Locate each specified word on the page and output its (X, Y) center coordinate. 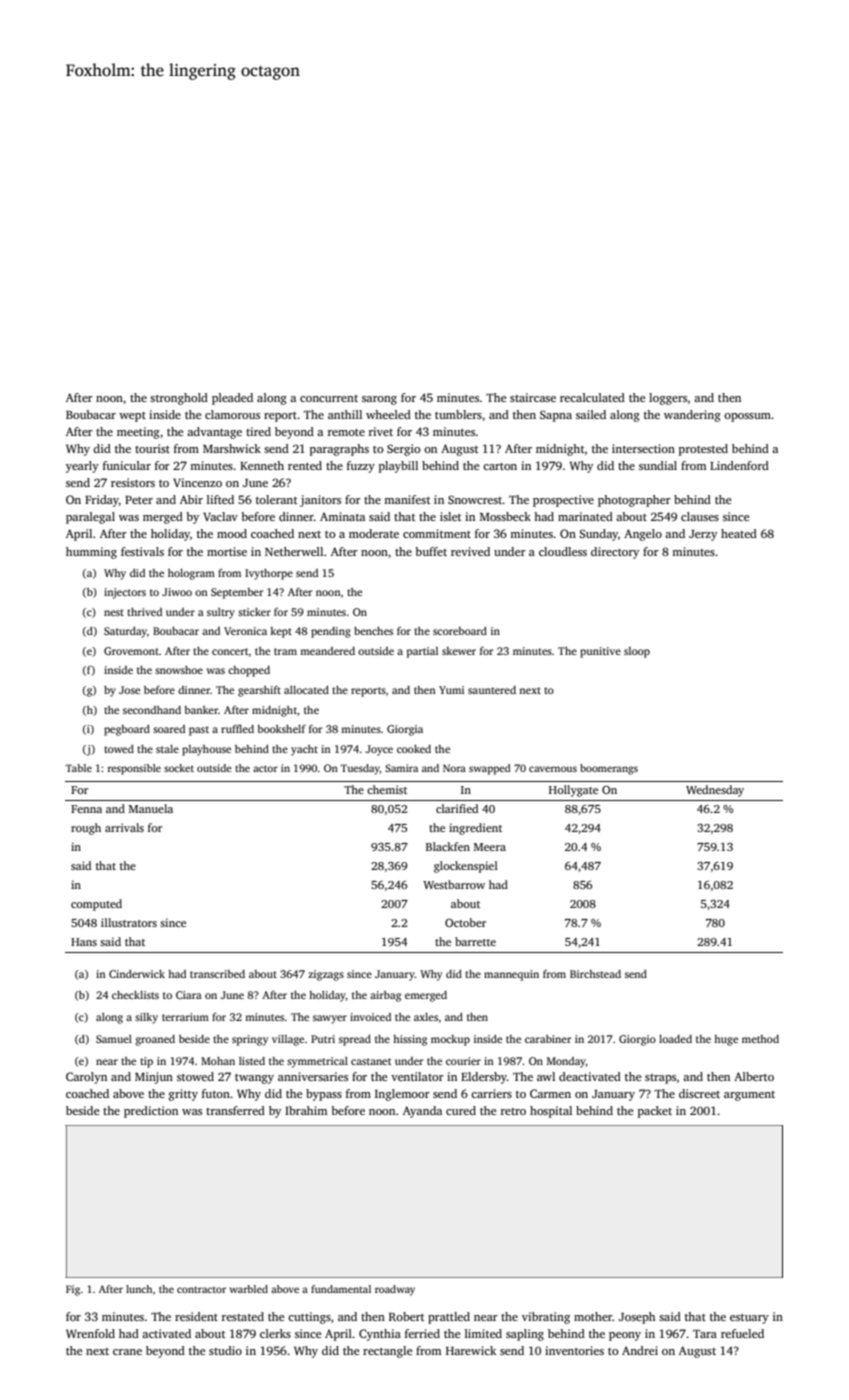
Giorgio (637, 1040)
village (288, 1040)
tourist (152, 448)
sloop (637, 652)
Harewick (471, 1350)
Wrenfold (90, 1333)
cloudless (563, 551)
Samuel (114, 1039)
